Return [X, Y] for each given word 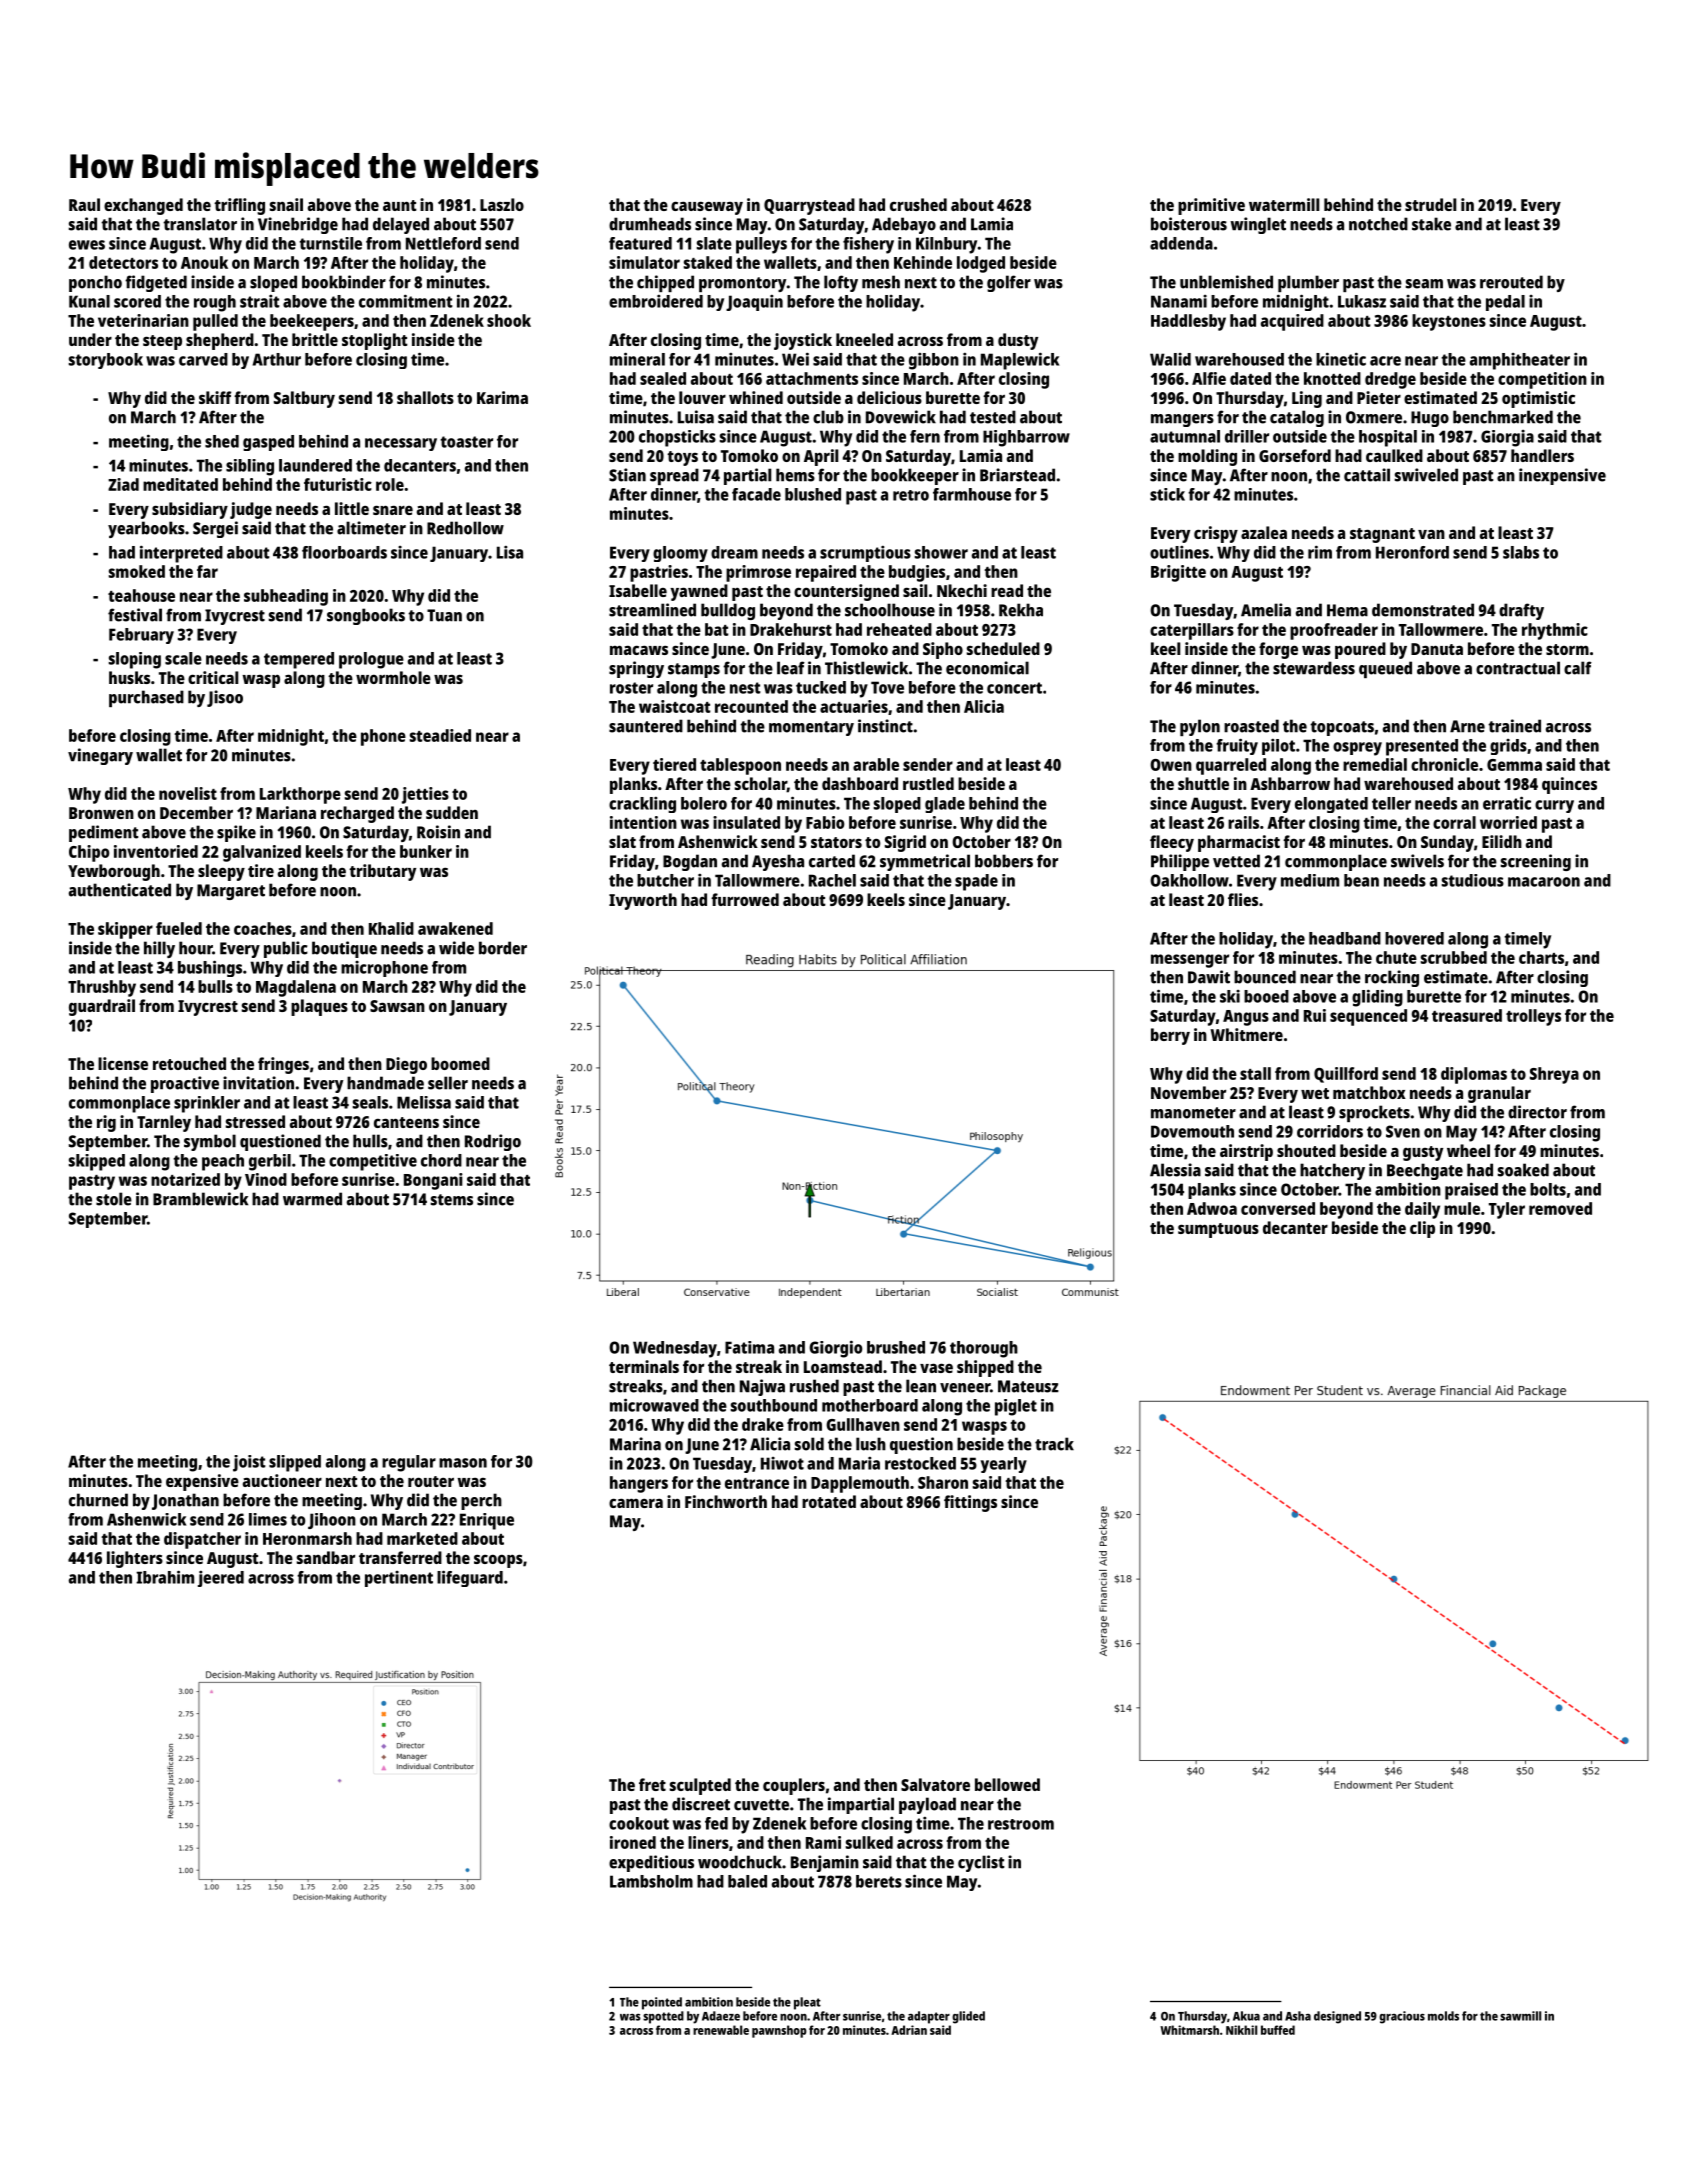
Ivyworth [643, 901]
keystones [1449, 322]
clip [1422, 1229]
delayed [401, 225]
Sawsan [397, 1006]
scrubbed [1454, 957]
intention [643, 822]
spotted [663, 2017]
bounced [1265, 977]
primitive [1211, 206]
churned [98, 1500]
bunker [426, 851]
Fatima [749, 1347]
